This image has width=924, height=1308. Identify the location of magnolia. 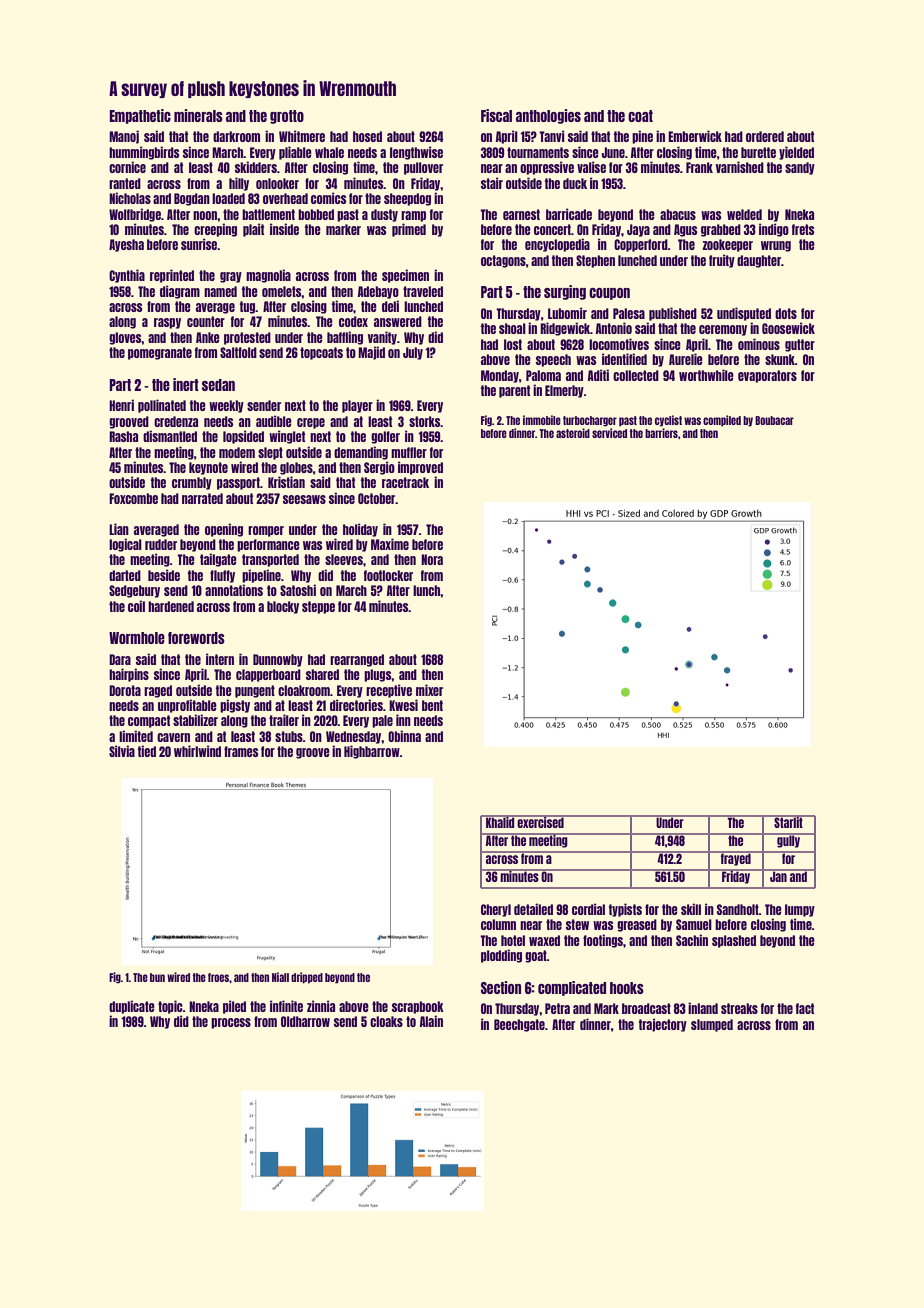
(268, 276).
